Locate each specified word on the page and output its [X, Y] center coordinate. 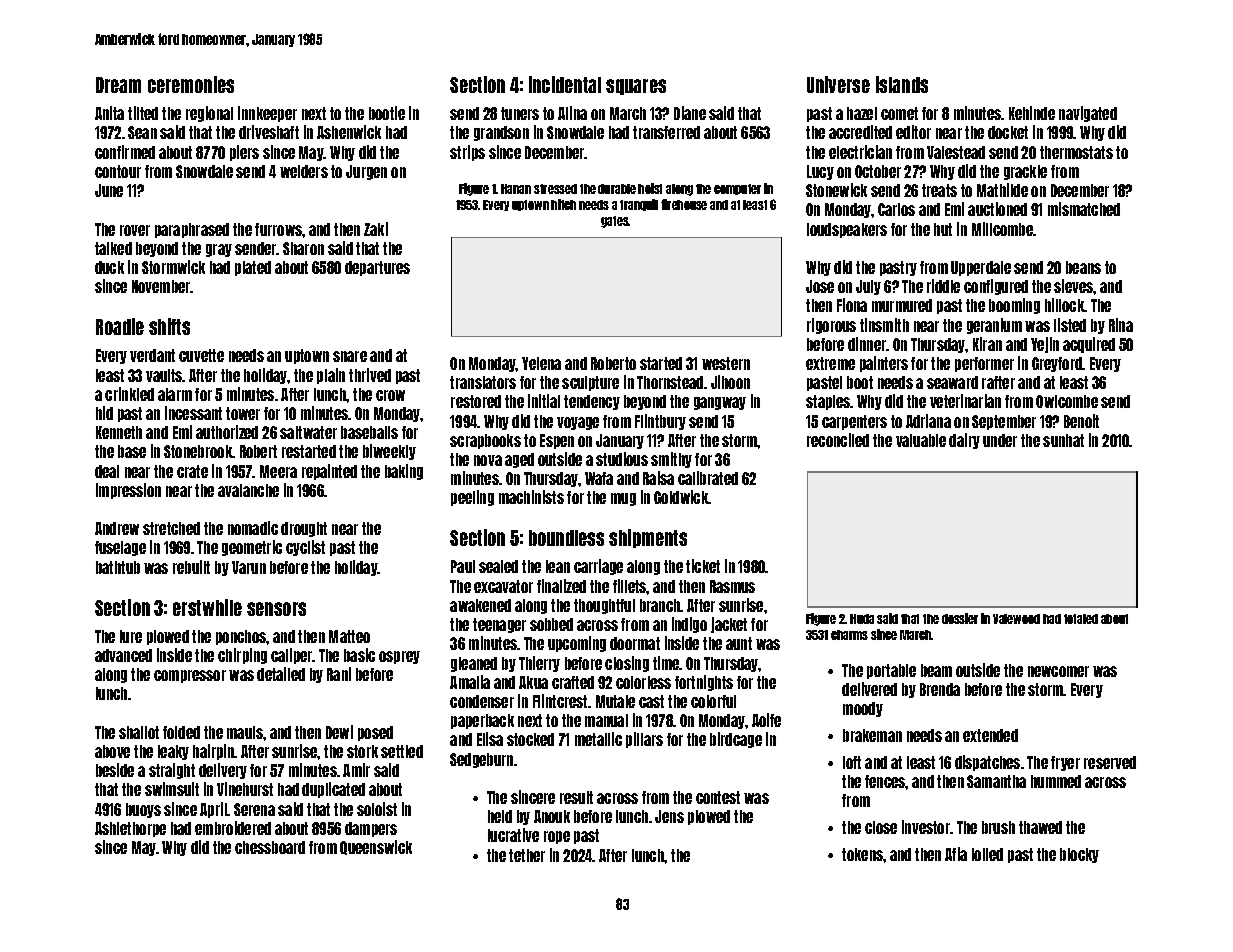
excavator [503, 586]
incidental [565, 84]
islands [902, 84]
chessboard [270, 847]
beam [936, 670]
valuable [921, 440]
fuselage [120, 548]
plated [253, 268]
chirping [242, 656]
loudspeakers [847, 230]
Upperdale [981, 268]
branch [660, 605]
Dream [118, 85]
